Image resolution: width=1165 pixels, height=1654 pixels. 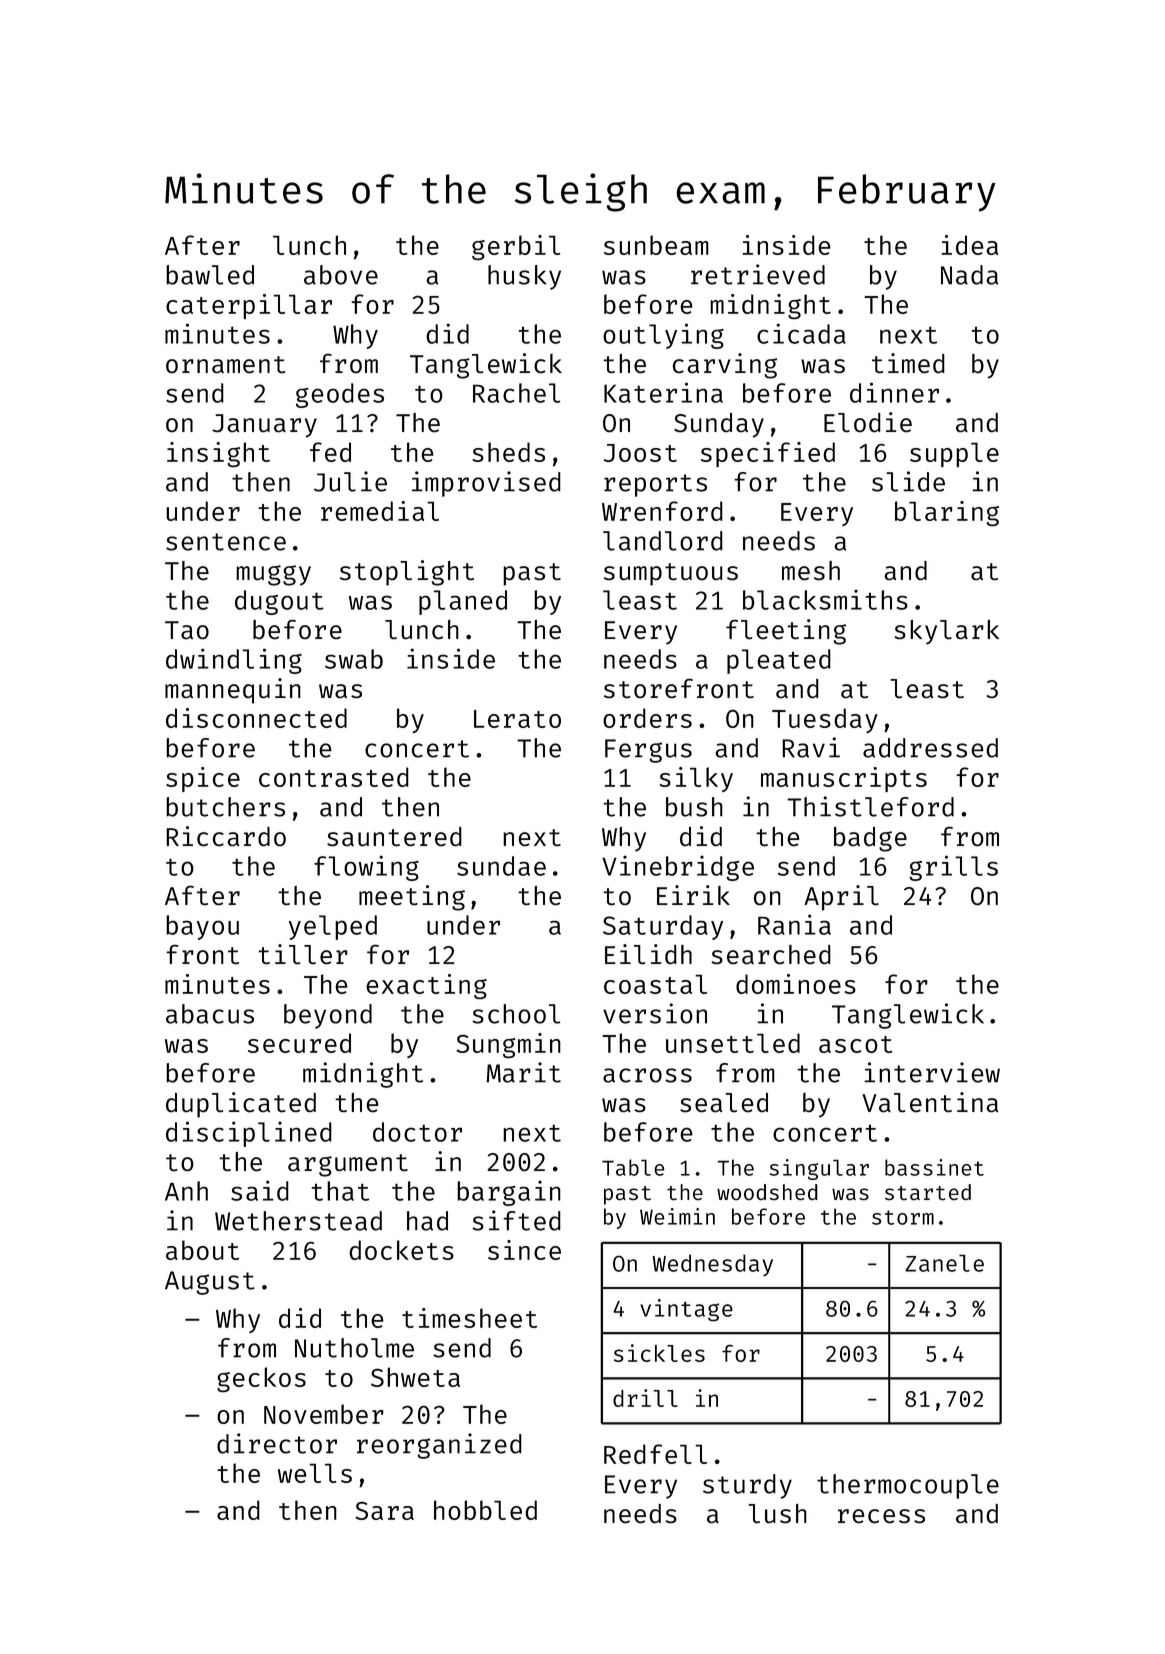 I want to click on gerbil, so click(x=516, y=247).
